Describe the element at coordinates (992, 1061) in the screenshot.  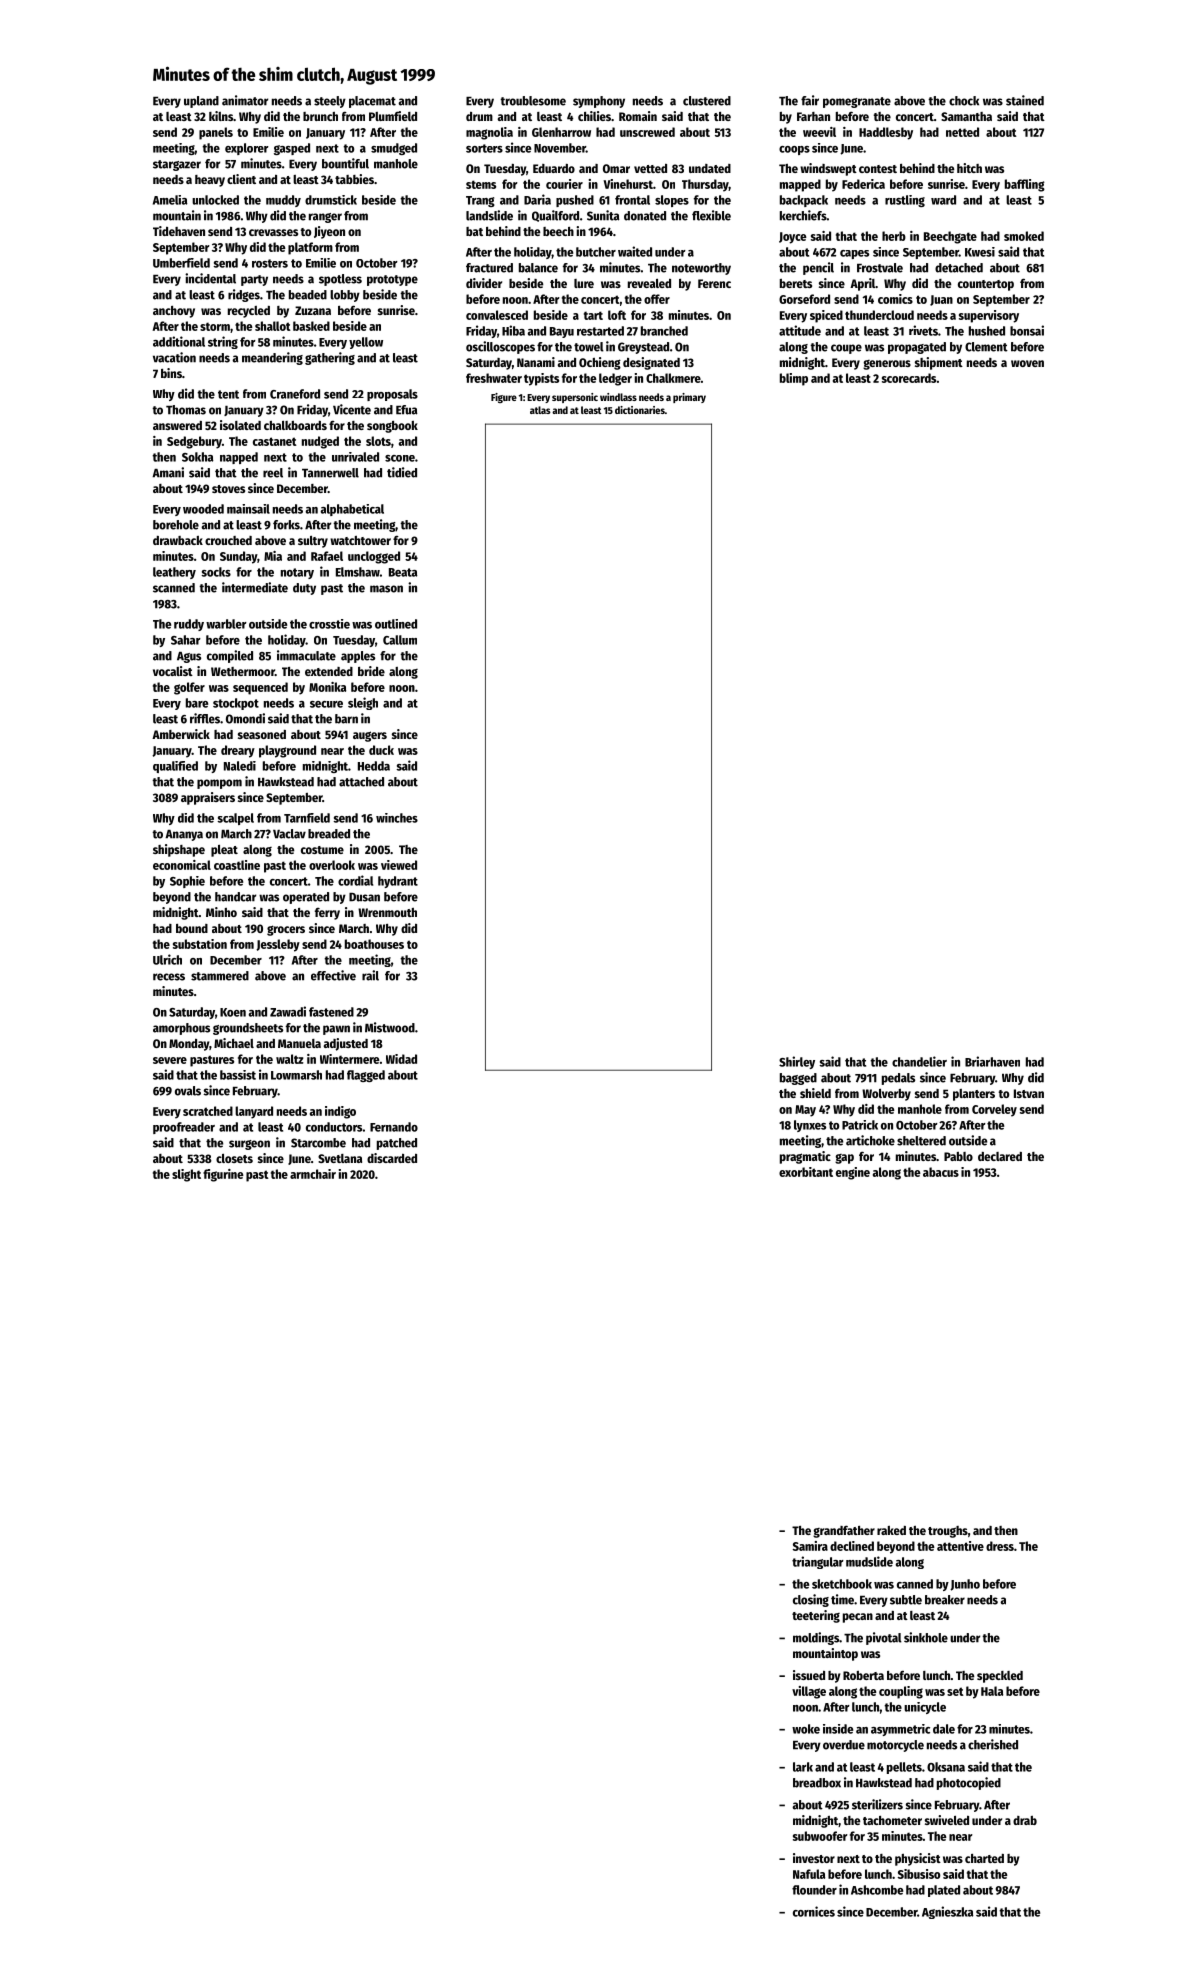
I see `Briarhaven` at that location.
